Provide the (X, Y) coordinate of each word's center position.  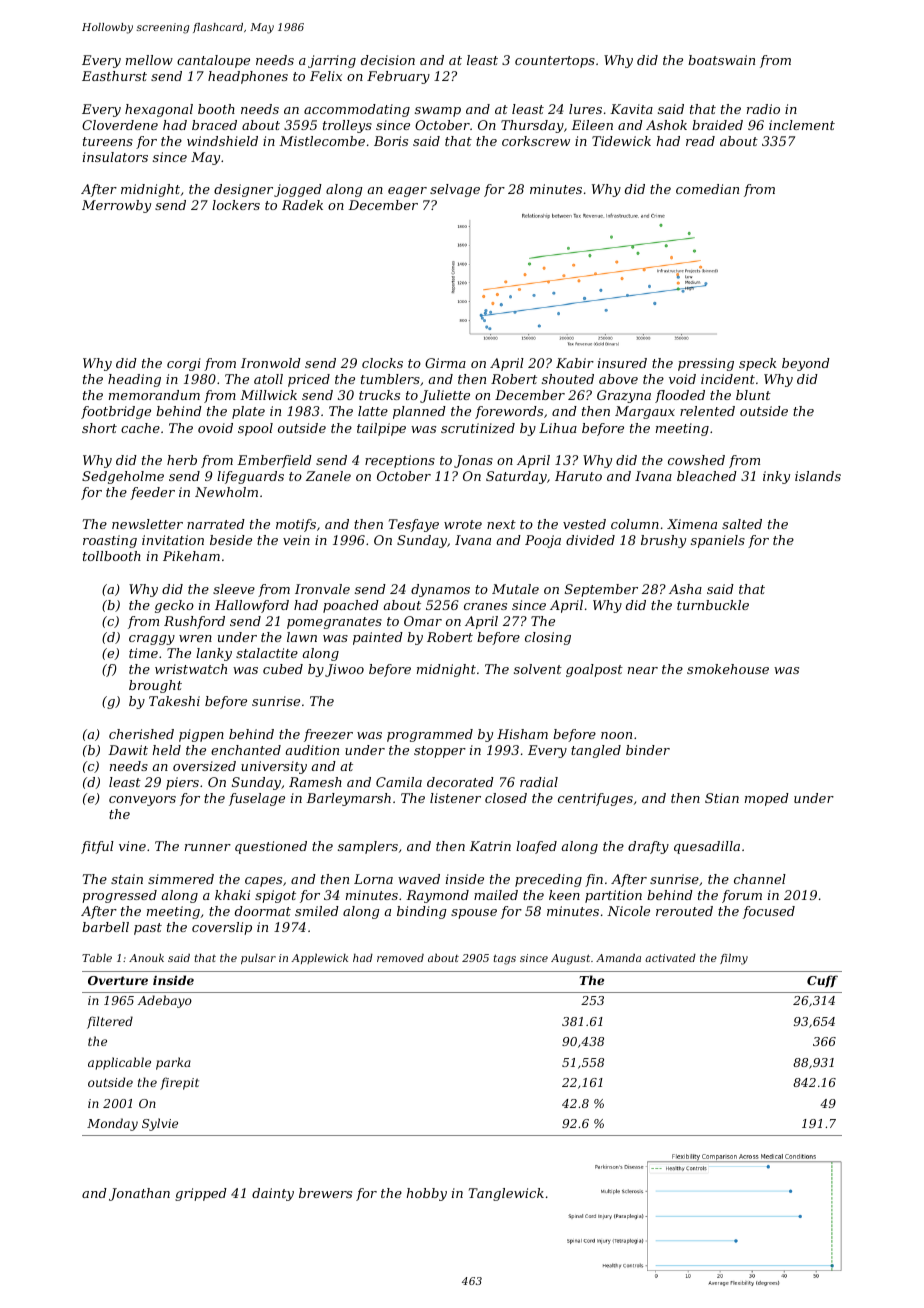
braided (717, 125)
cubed (283, 669)
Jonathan (139, 1194)
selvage (455, 190)
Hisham (522, 734)
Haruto (578, 476)
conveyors (142, 801)
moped (767, 799)
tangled (596, 751)
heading (134, 380)
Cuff (822, 981)
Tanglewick (506, 1194)
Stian (722, 798)
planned (419, 412)
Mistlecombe (322, 141)
